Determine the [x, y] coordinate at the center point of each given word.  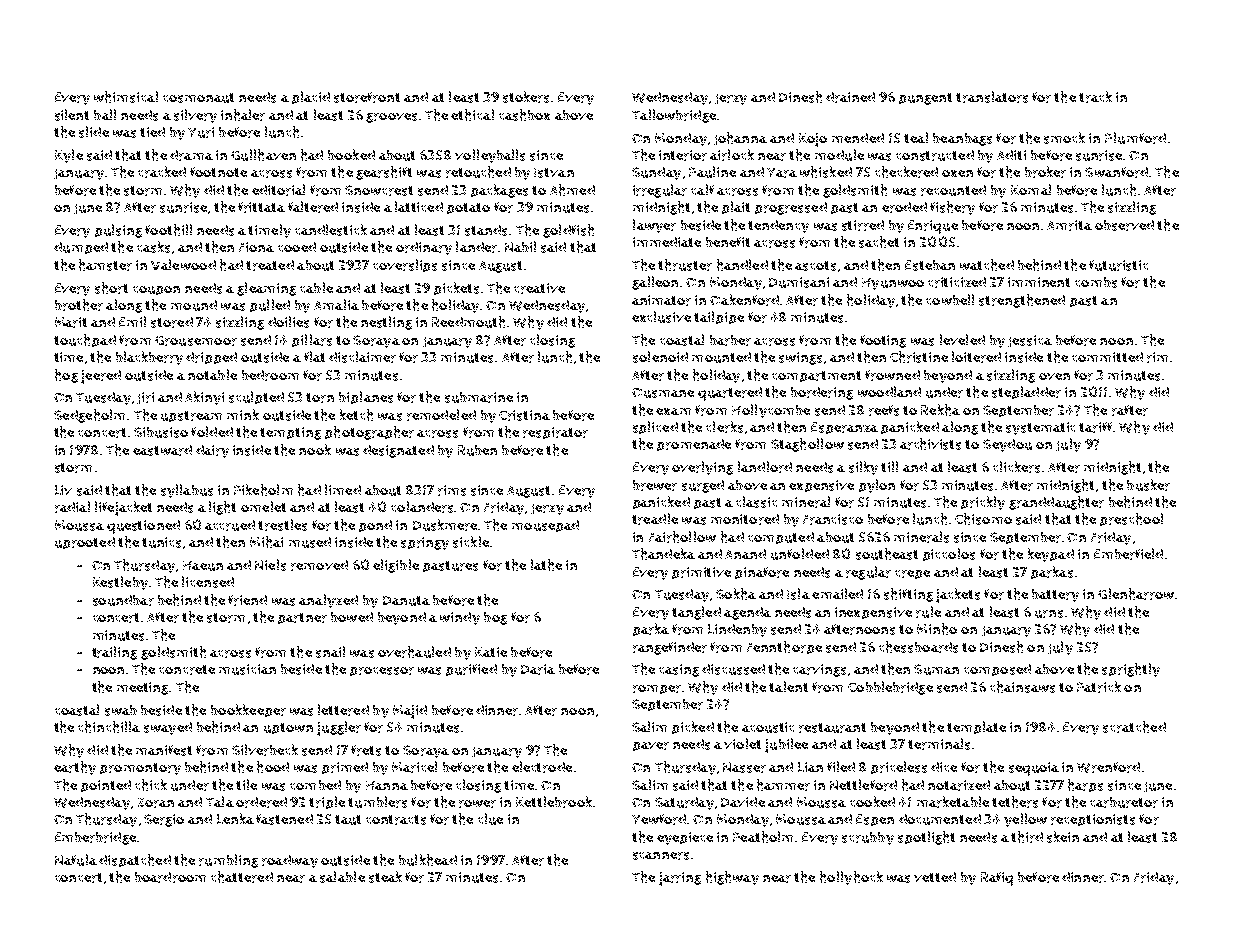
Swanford [1116, 172]
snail [330, 652]
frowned [892, 375]
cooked [872, 801]
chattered [242, 877]
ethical [472, 115]
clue [490, 819]
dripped [211, 358]
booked [351, 154]
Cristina [524, 415]
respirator [555, 433]
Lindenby [737, 630]
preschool [1131, 519]
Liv [63, 490]
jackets [958, 595]
